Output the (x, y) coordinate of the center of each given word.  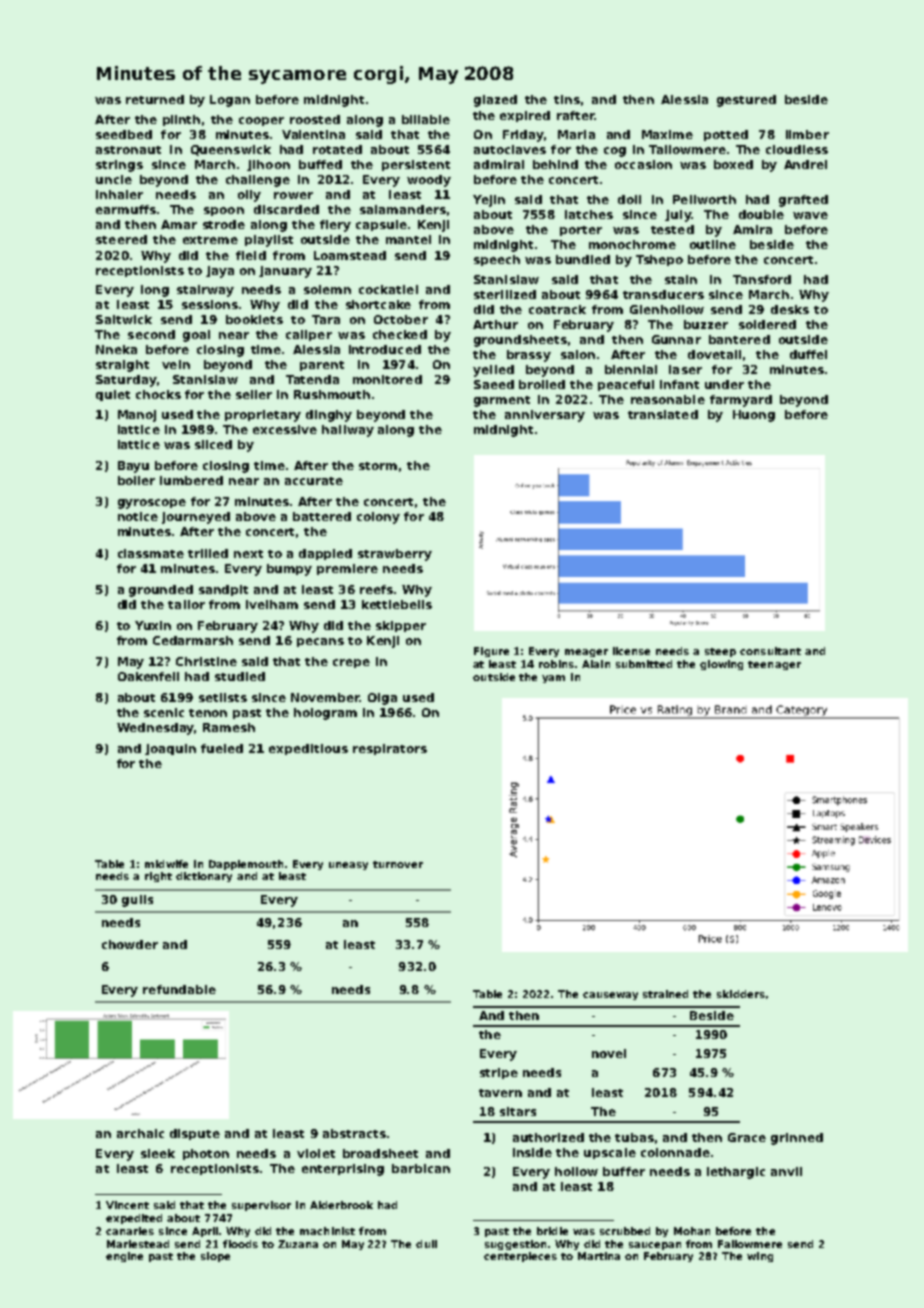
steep (720, 652)
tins (567, 99)
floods (240, 1244)
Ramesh (229, 727)
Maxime (667, 134)
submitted (644, 664)
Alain (596, 664)
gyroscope (152, 504)
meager (586, 653)
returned (155, 99)
